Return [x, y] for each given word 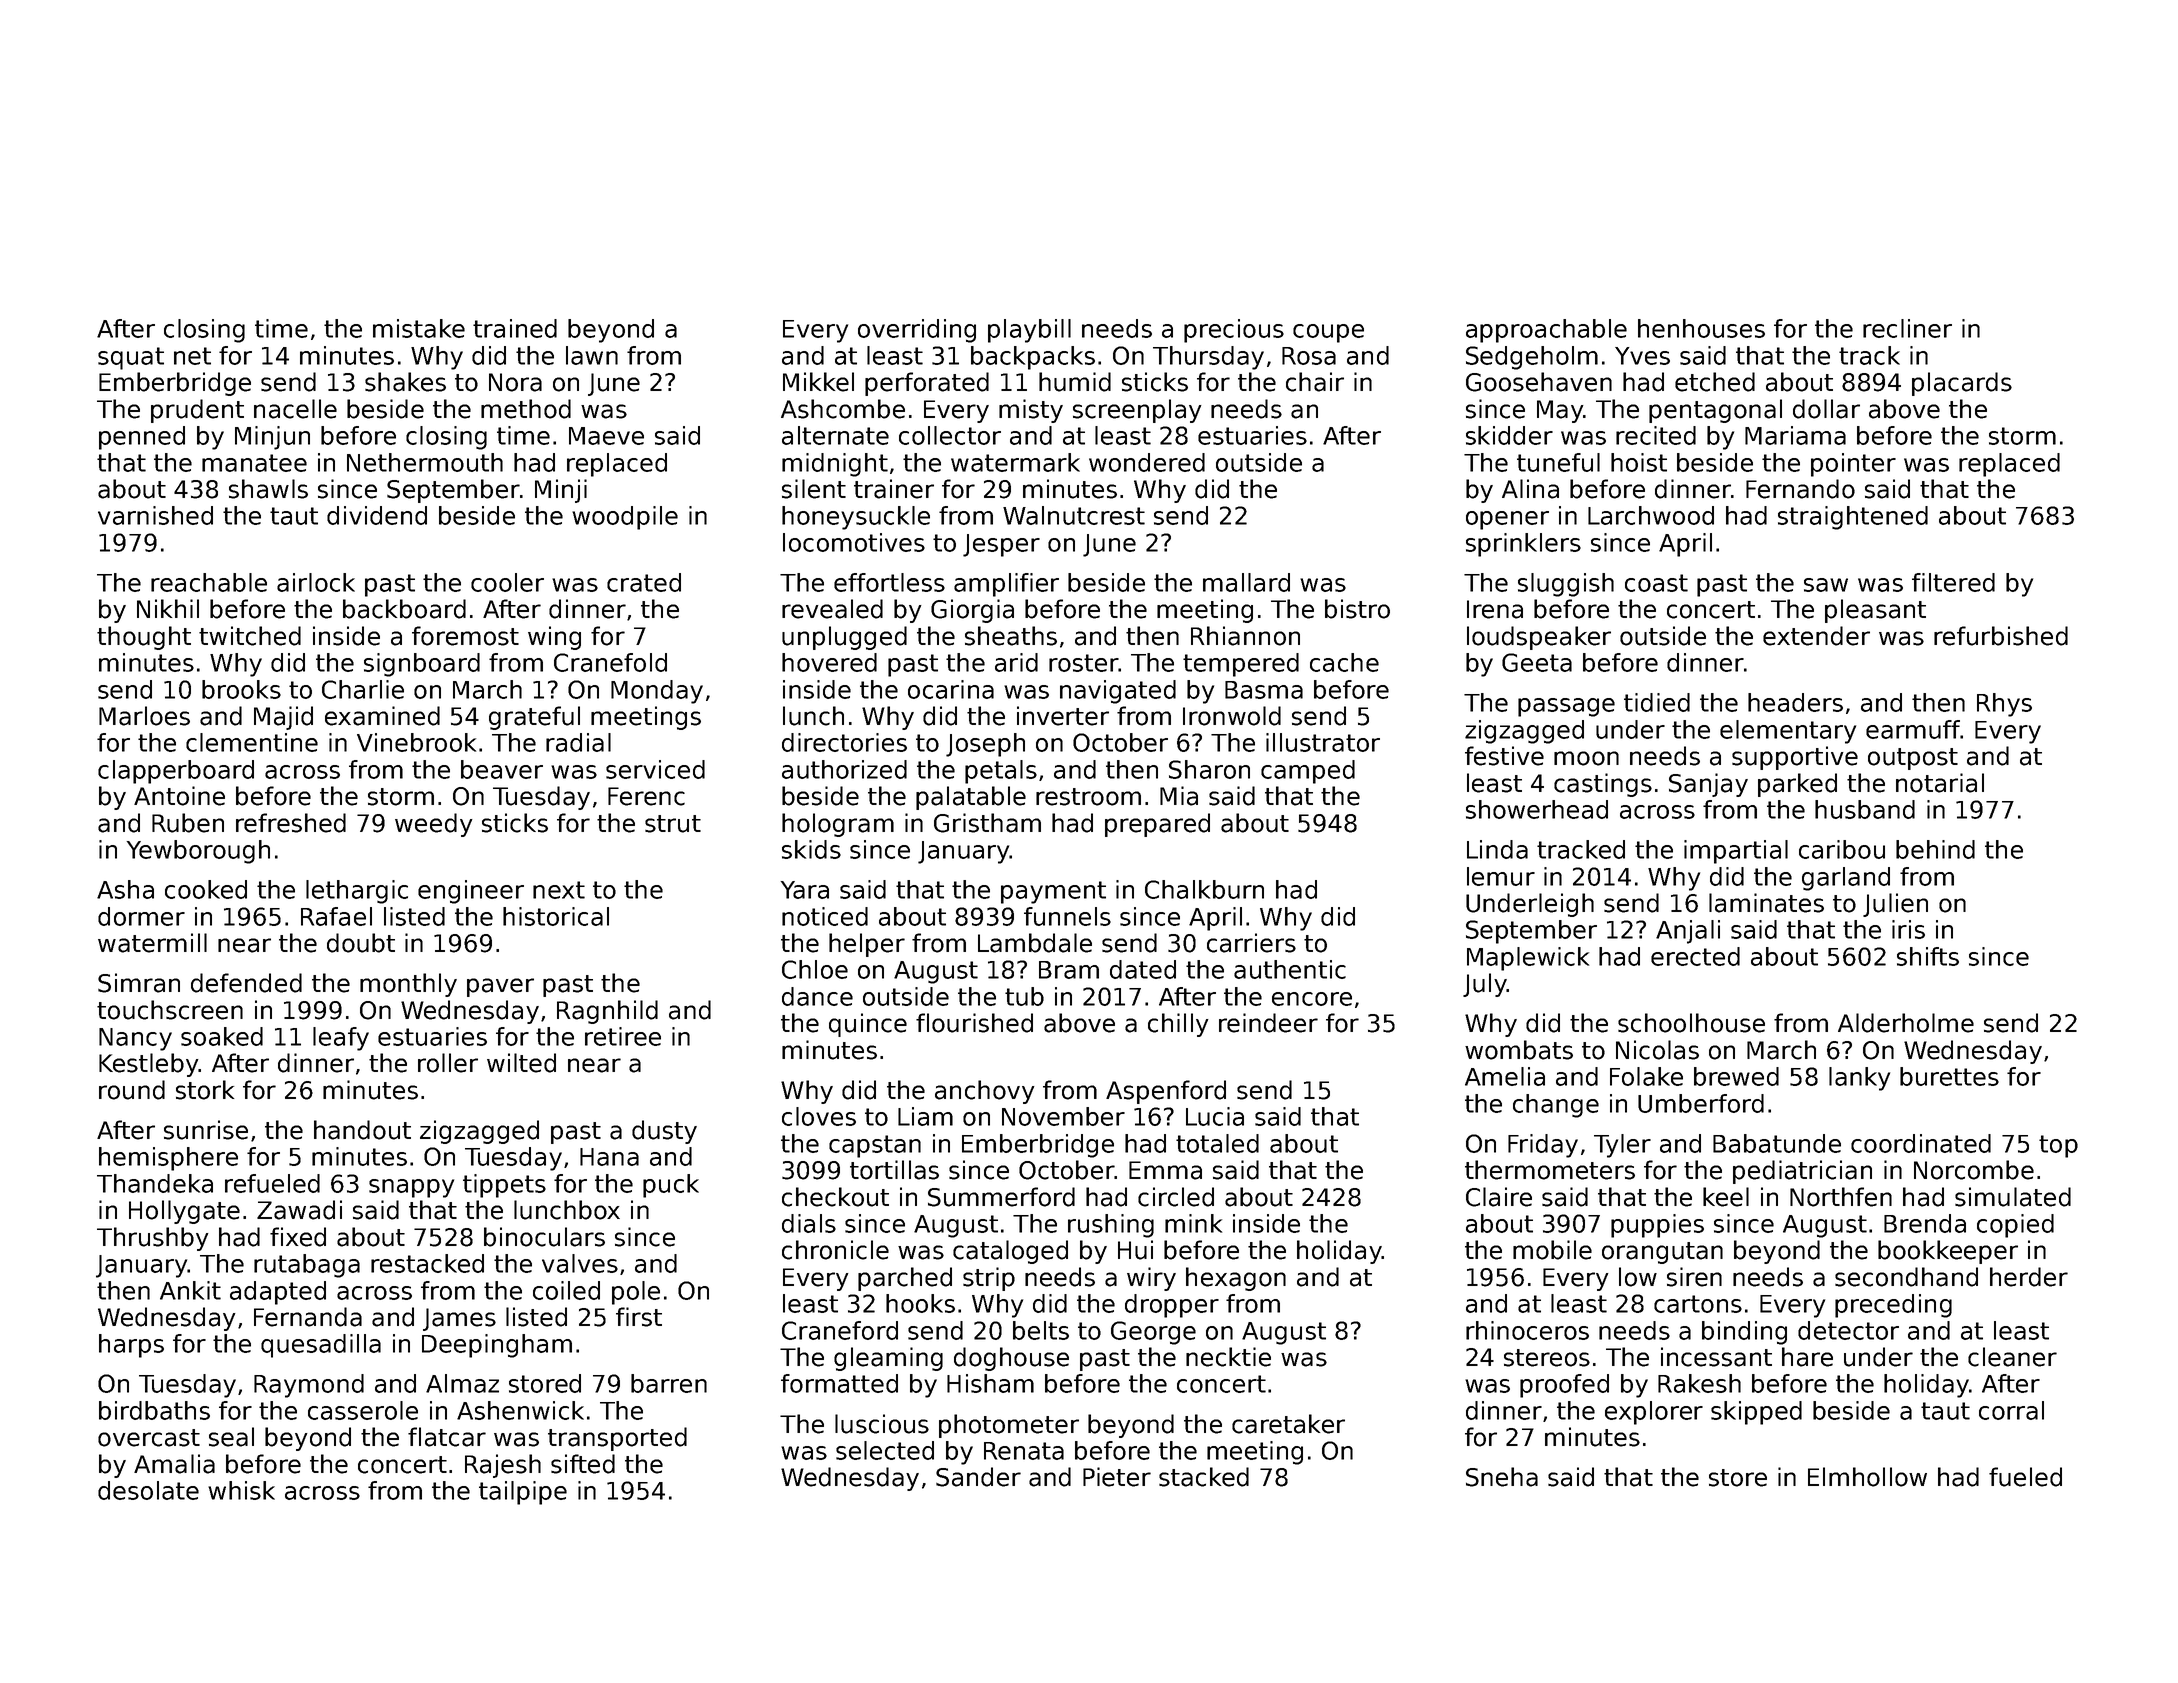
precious [1234, 331]
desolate [148, 1490]
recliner [1907, 328]
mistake [419, 328]
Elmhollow [1867, 1477]
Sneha [1502, 1477]
